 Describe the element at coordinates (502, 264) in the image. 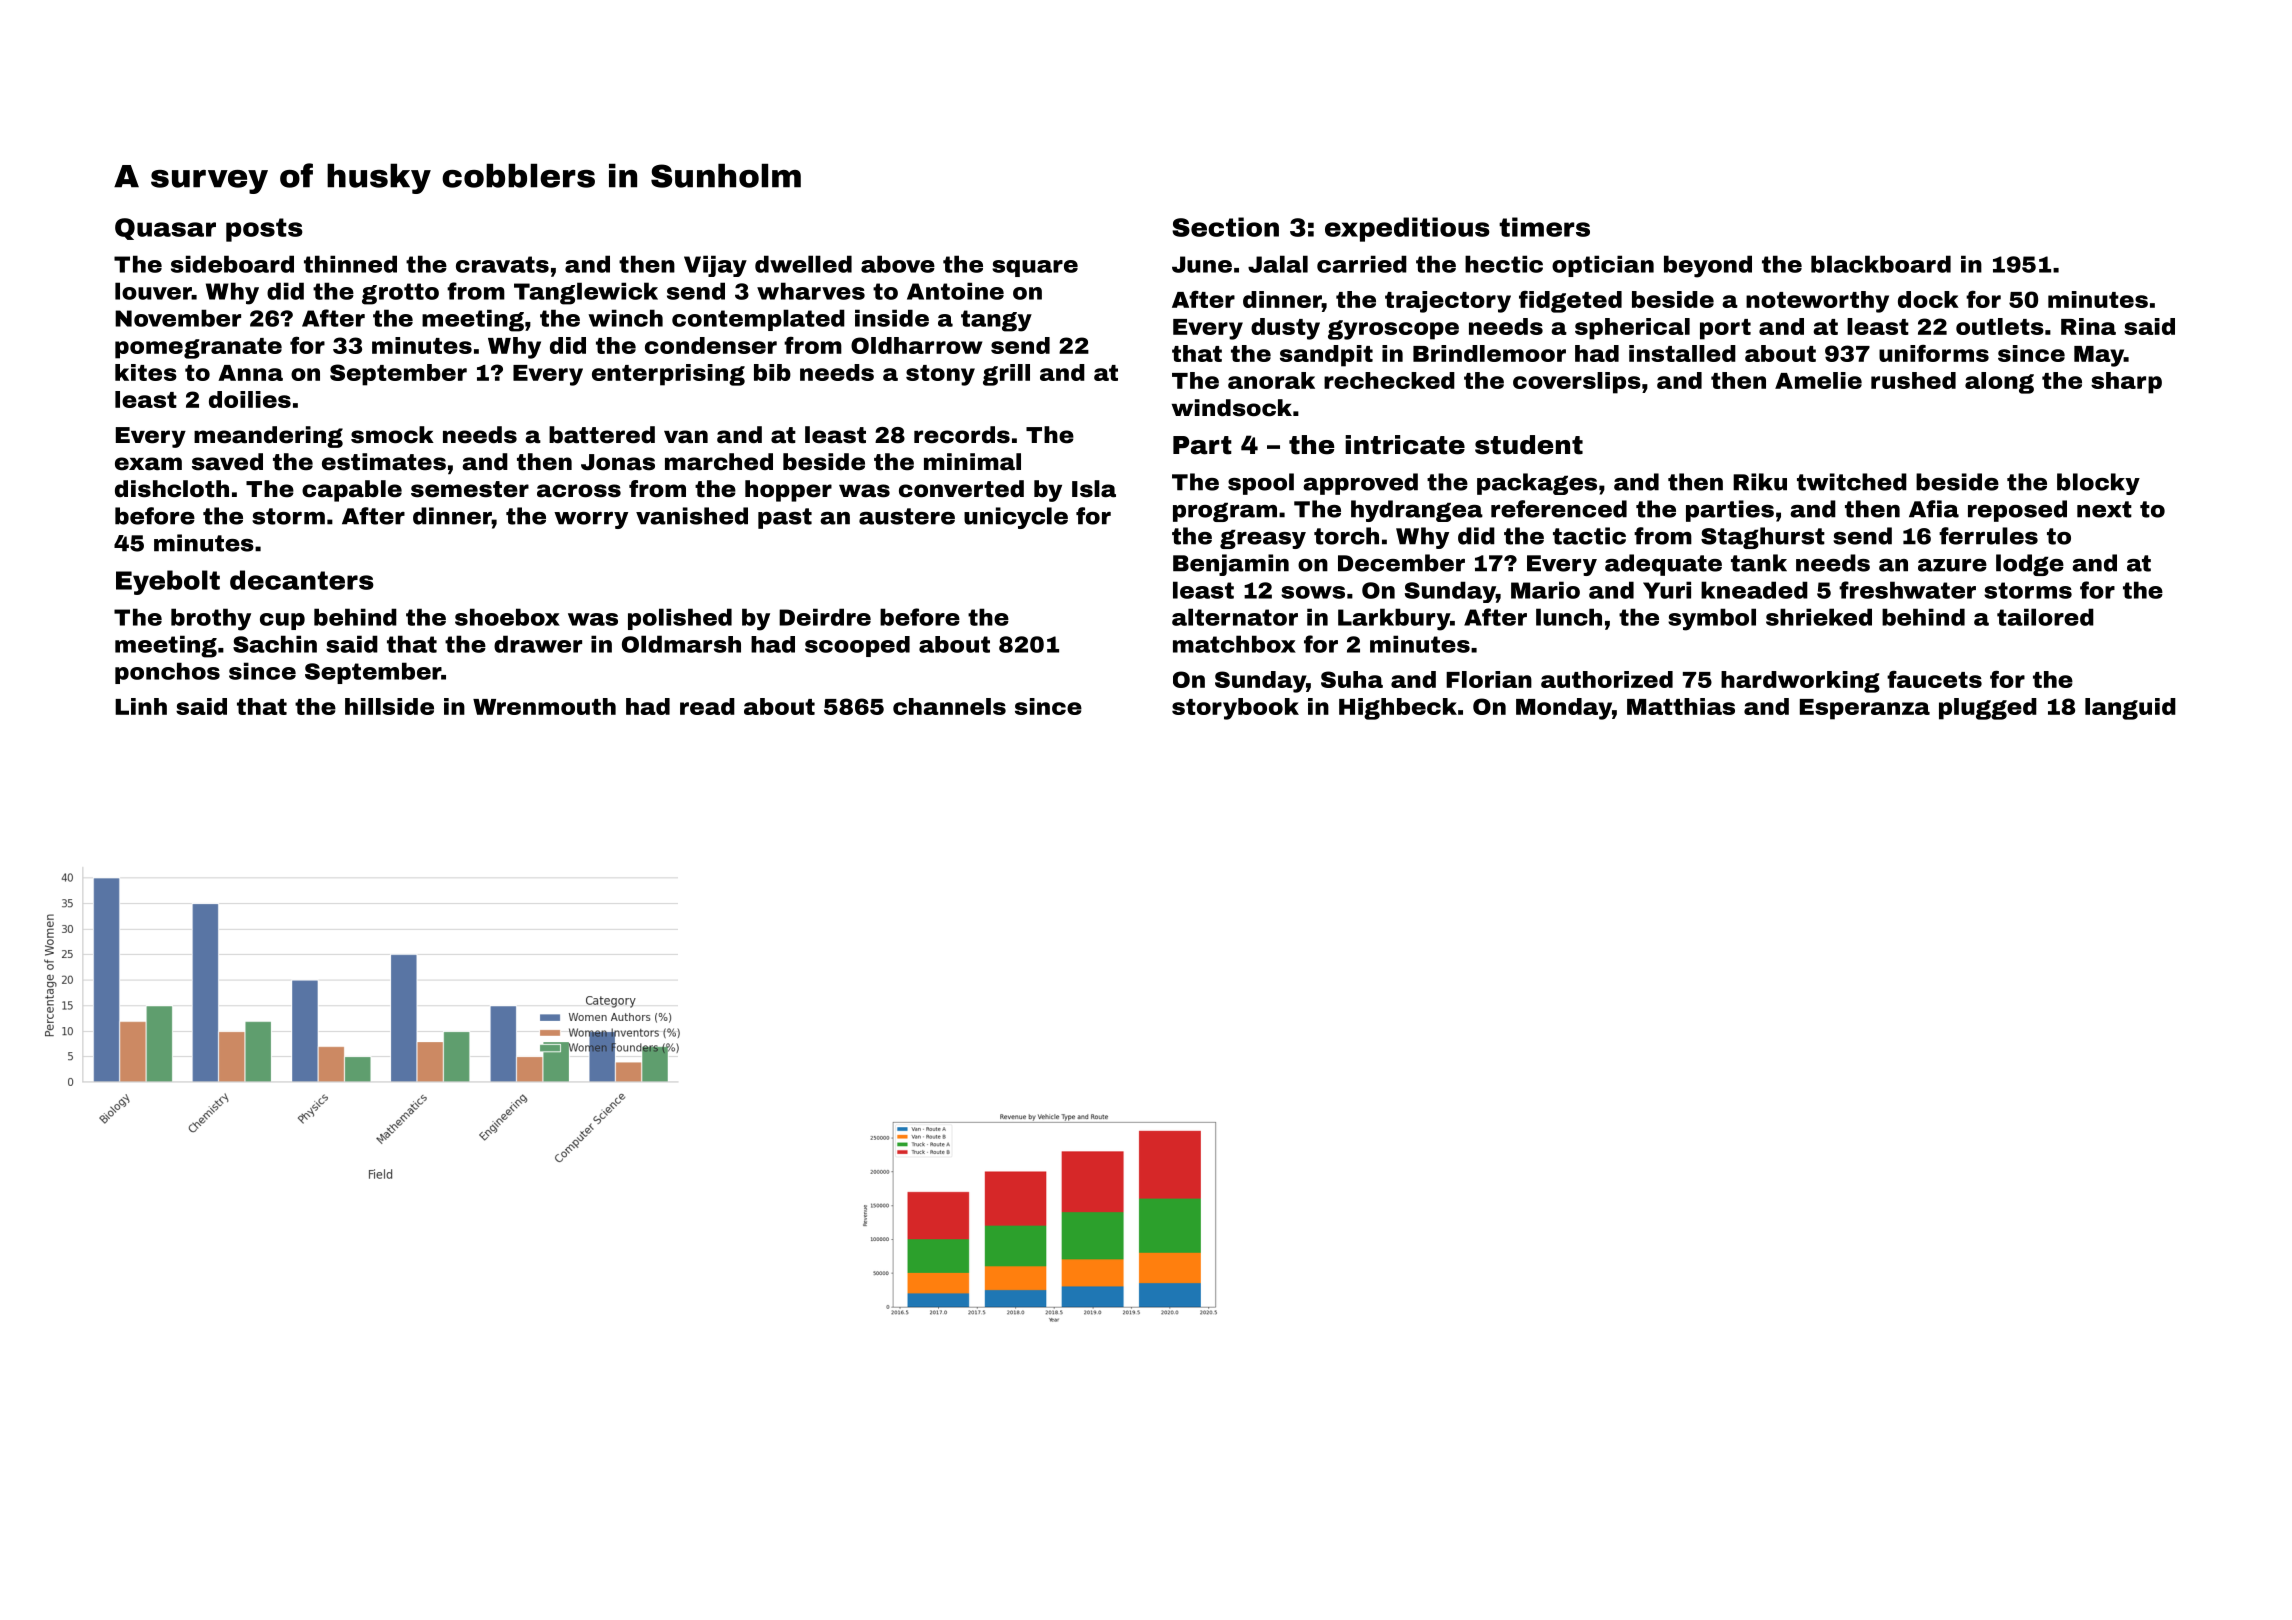

I see `cravats` at that location.
